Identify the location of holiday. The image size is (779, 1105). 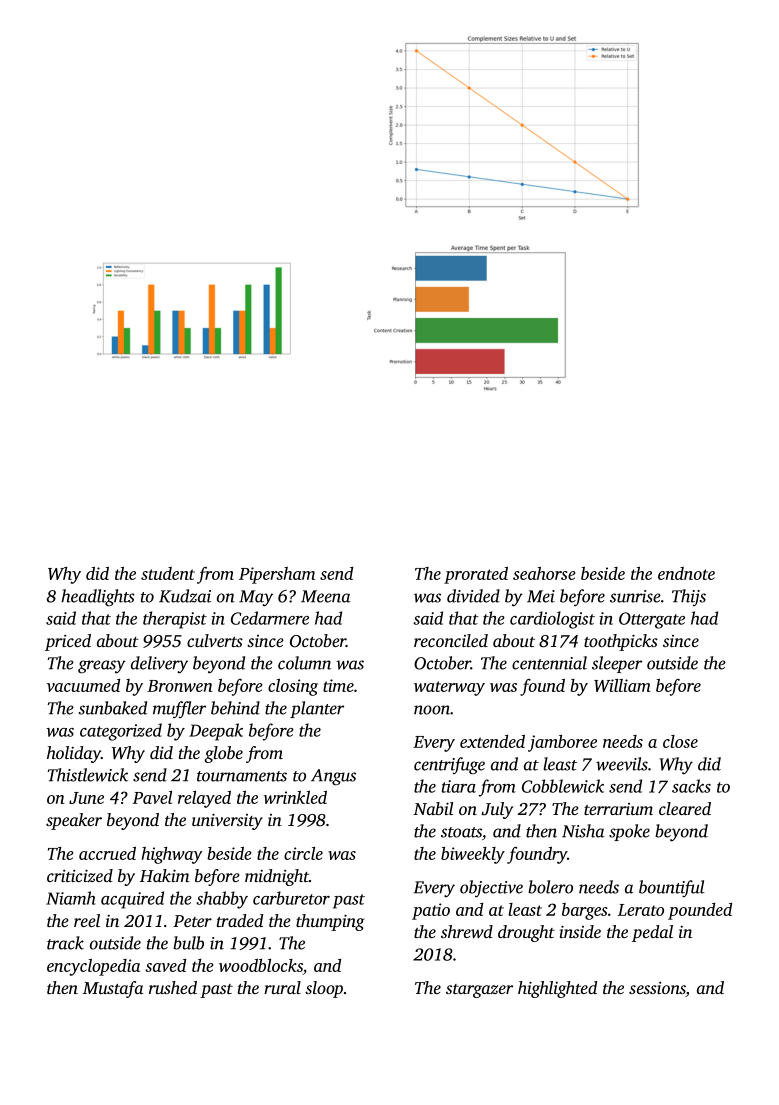
(74, 754).
